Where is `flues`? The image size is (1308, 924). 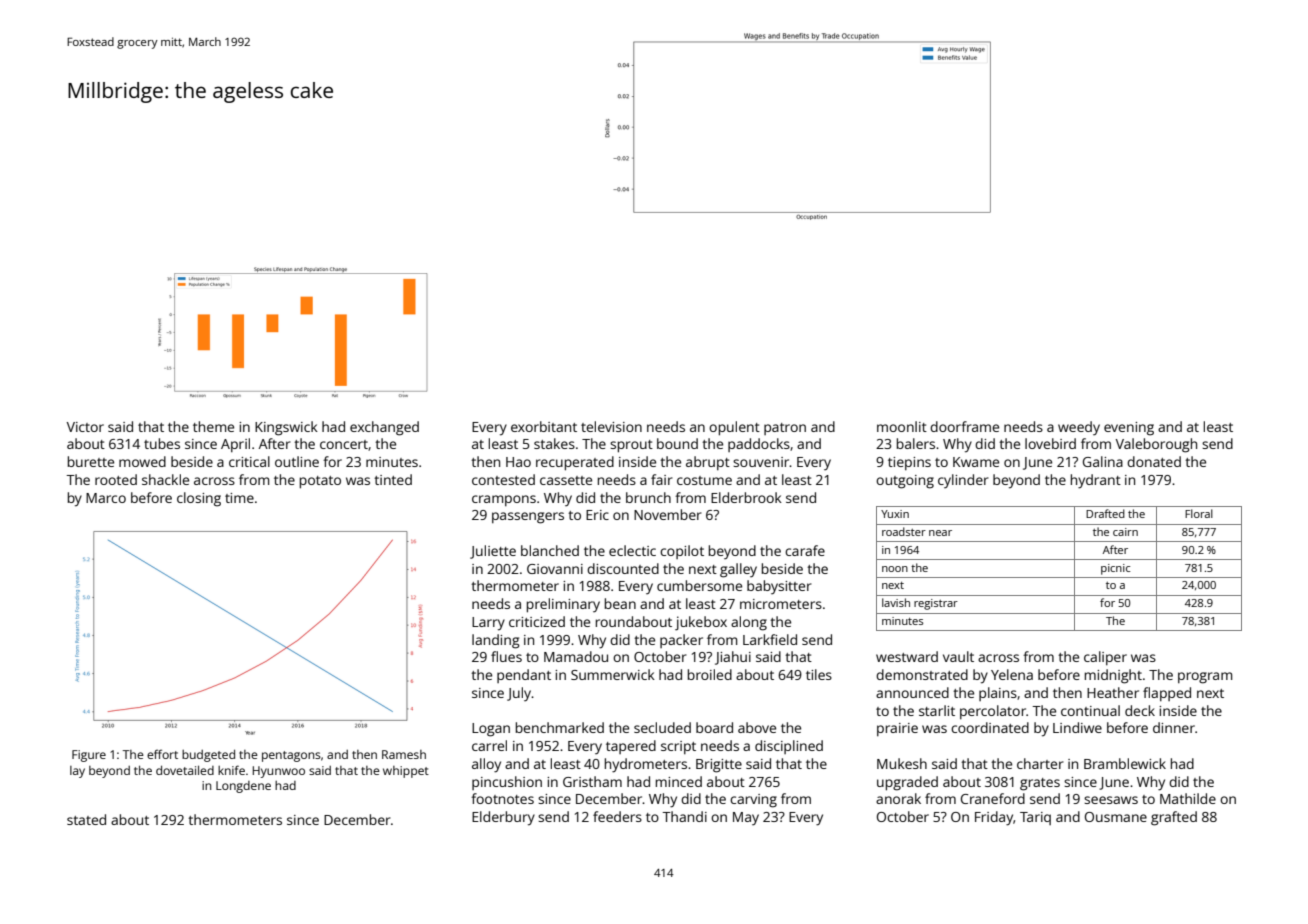
flues is located at coordinates (506, 656).
